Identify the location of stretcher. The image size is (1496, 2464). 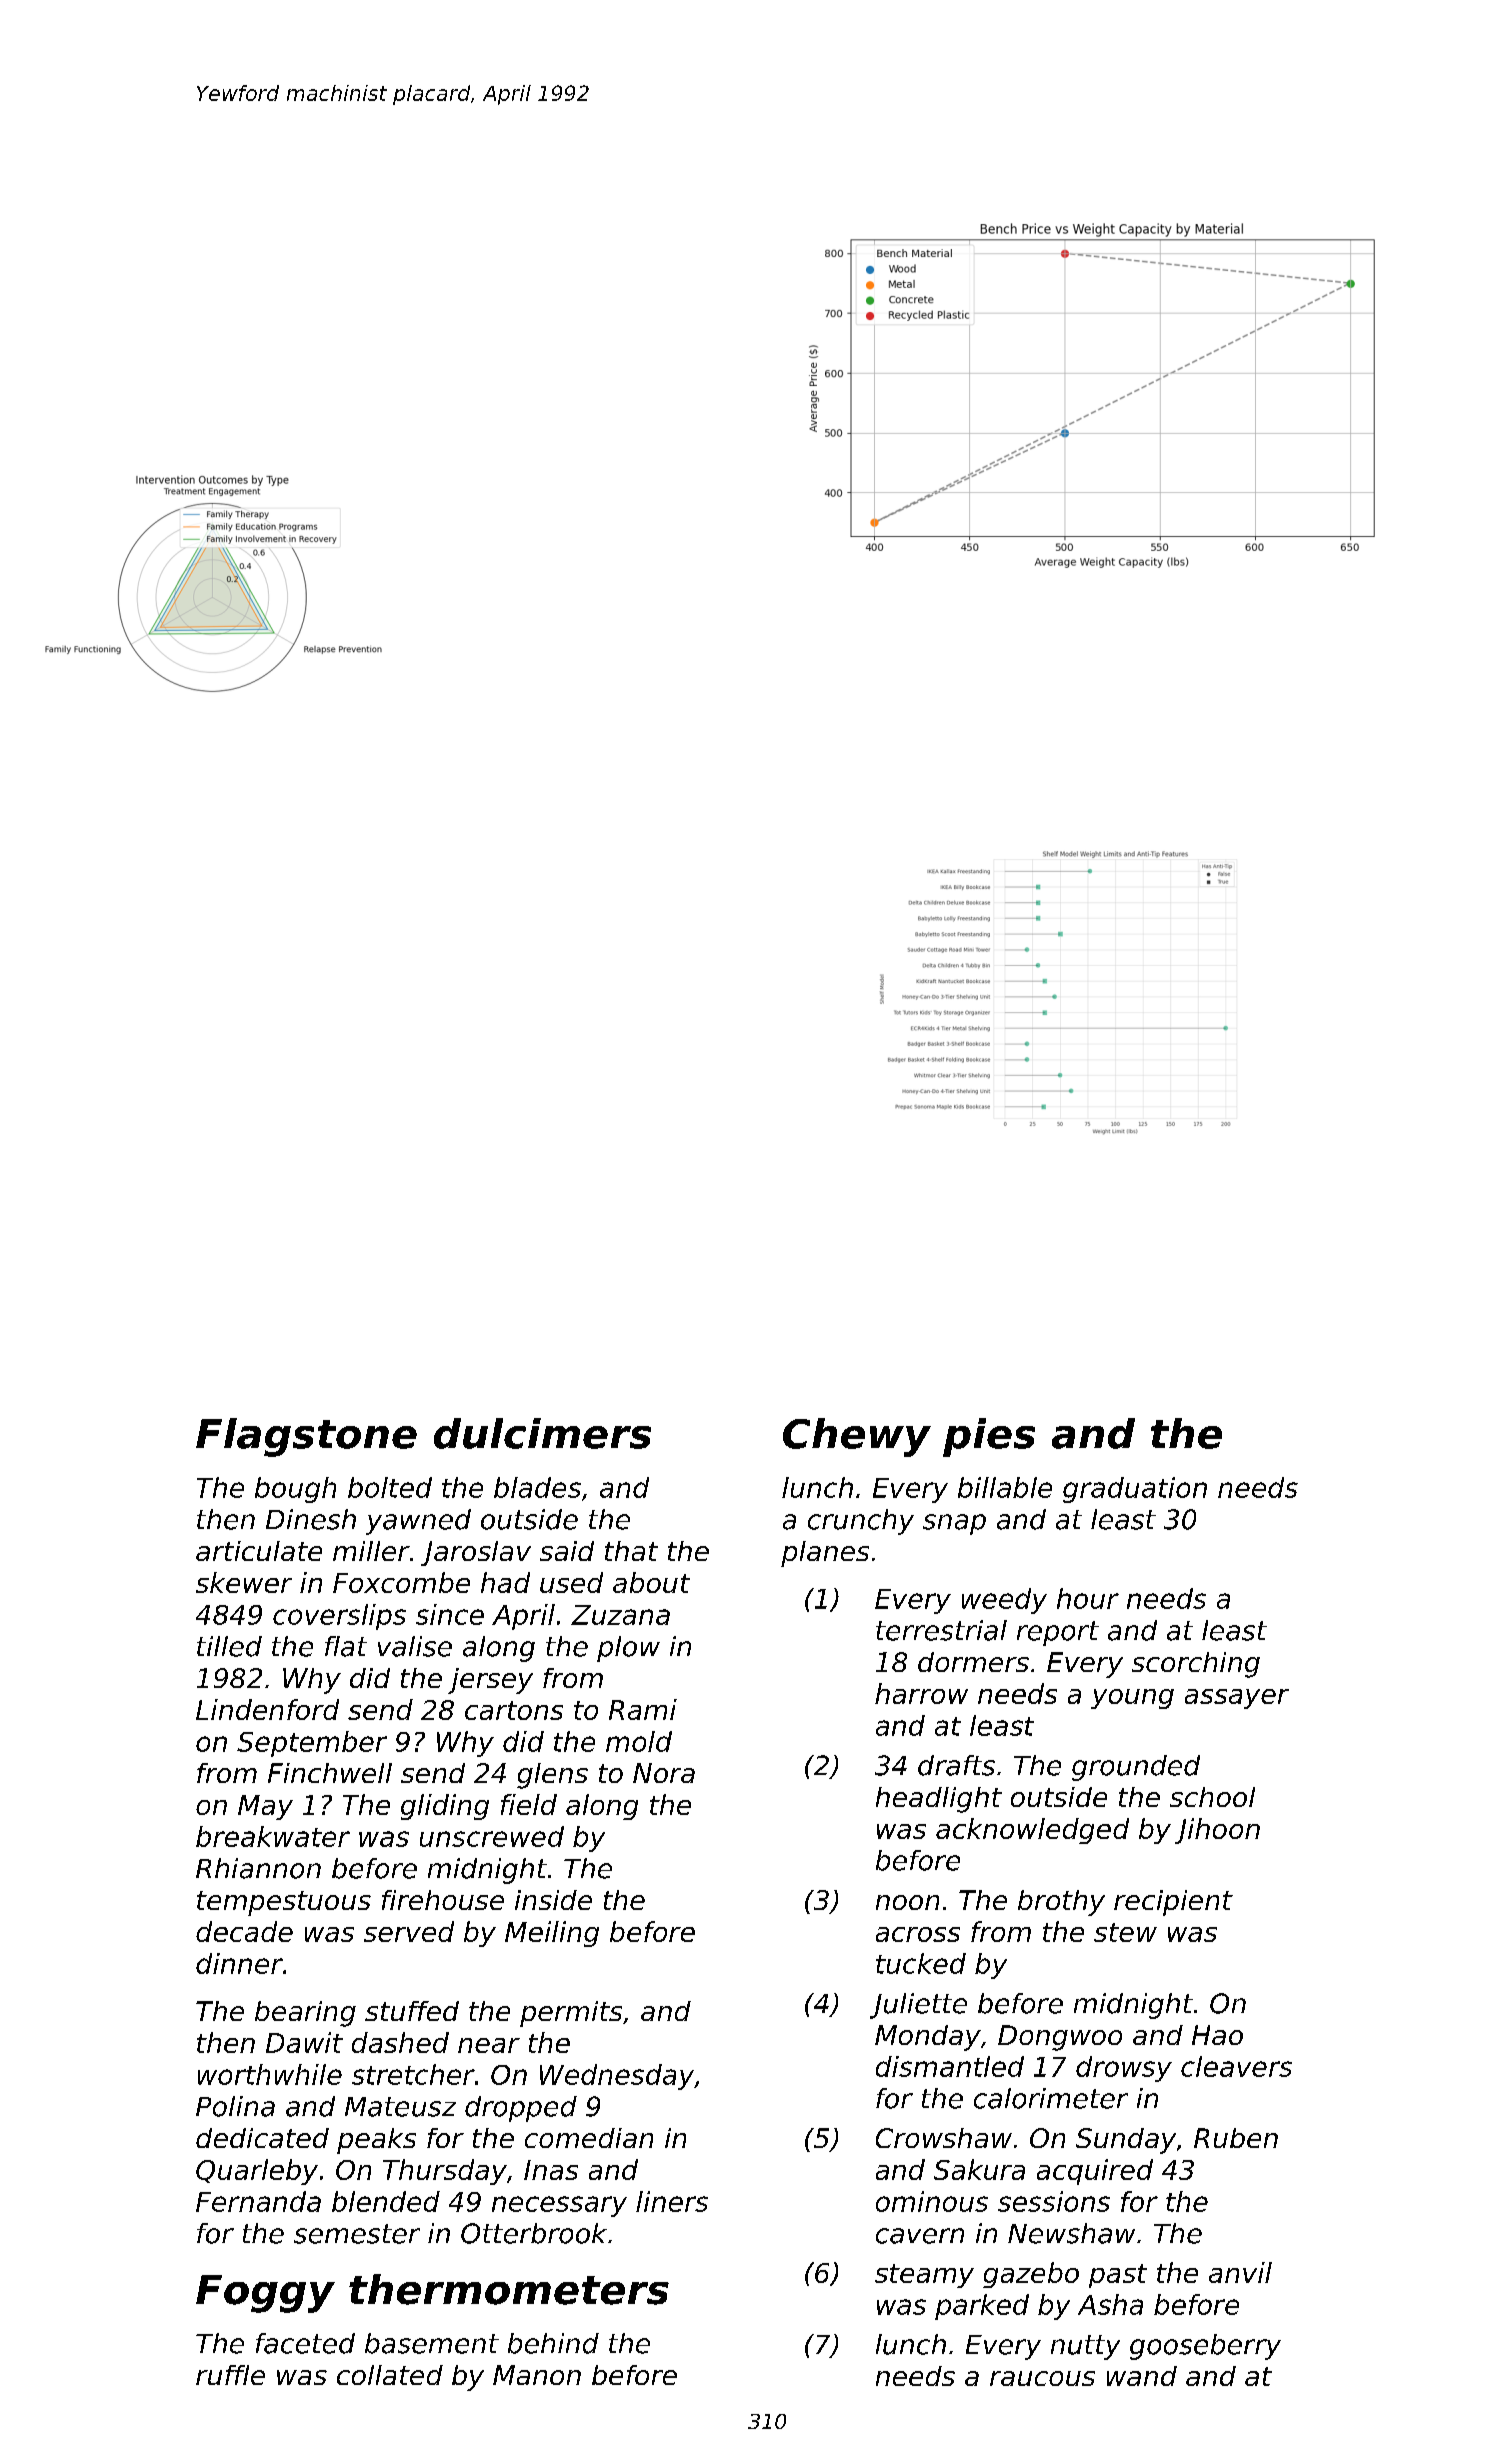
(413, 2074).
